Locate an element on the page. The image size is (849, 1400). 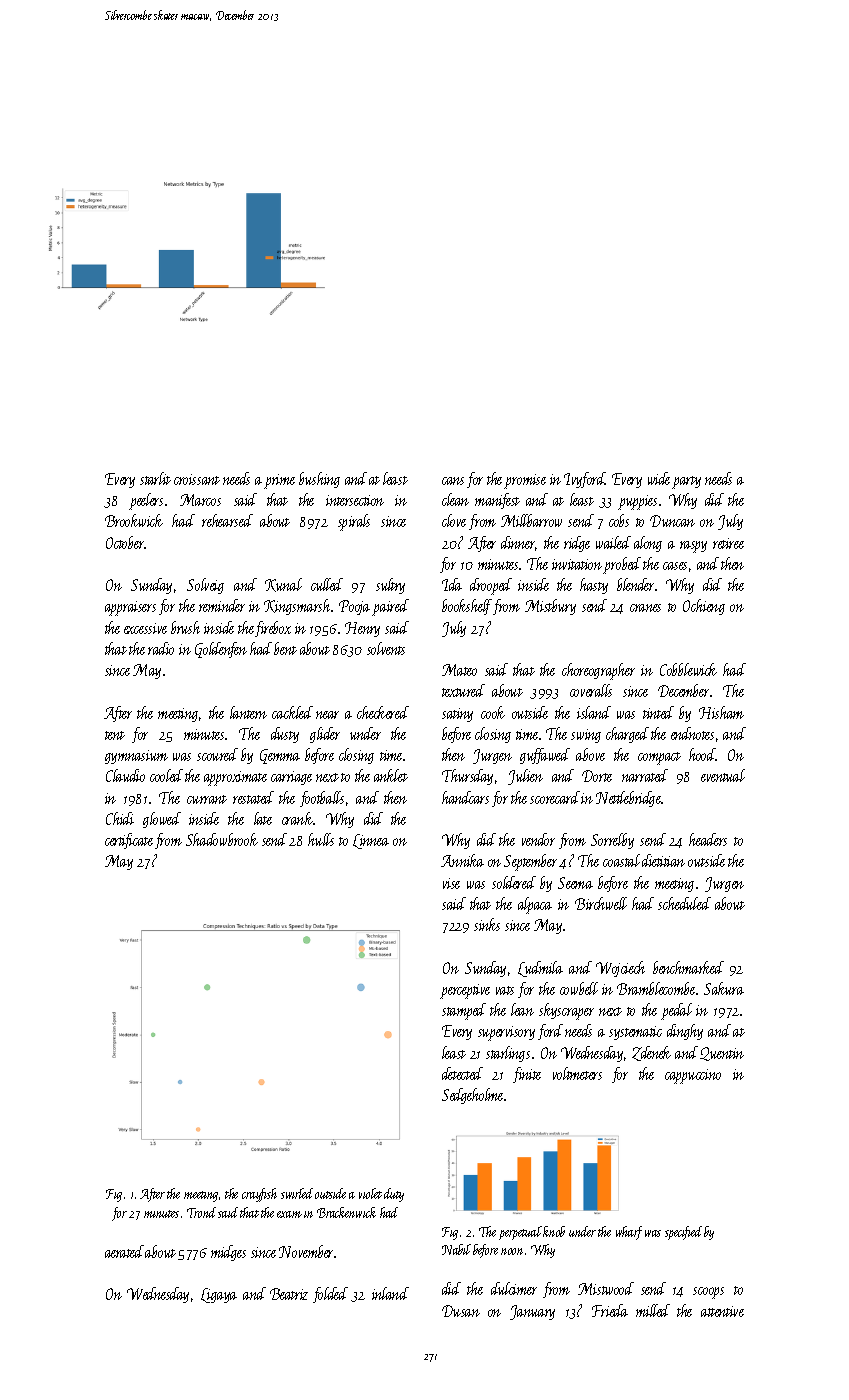
Trond is located at coordinates (201, 1212).
